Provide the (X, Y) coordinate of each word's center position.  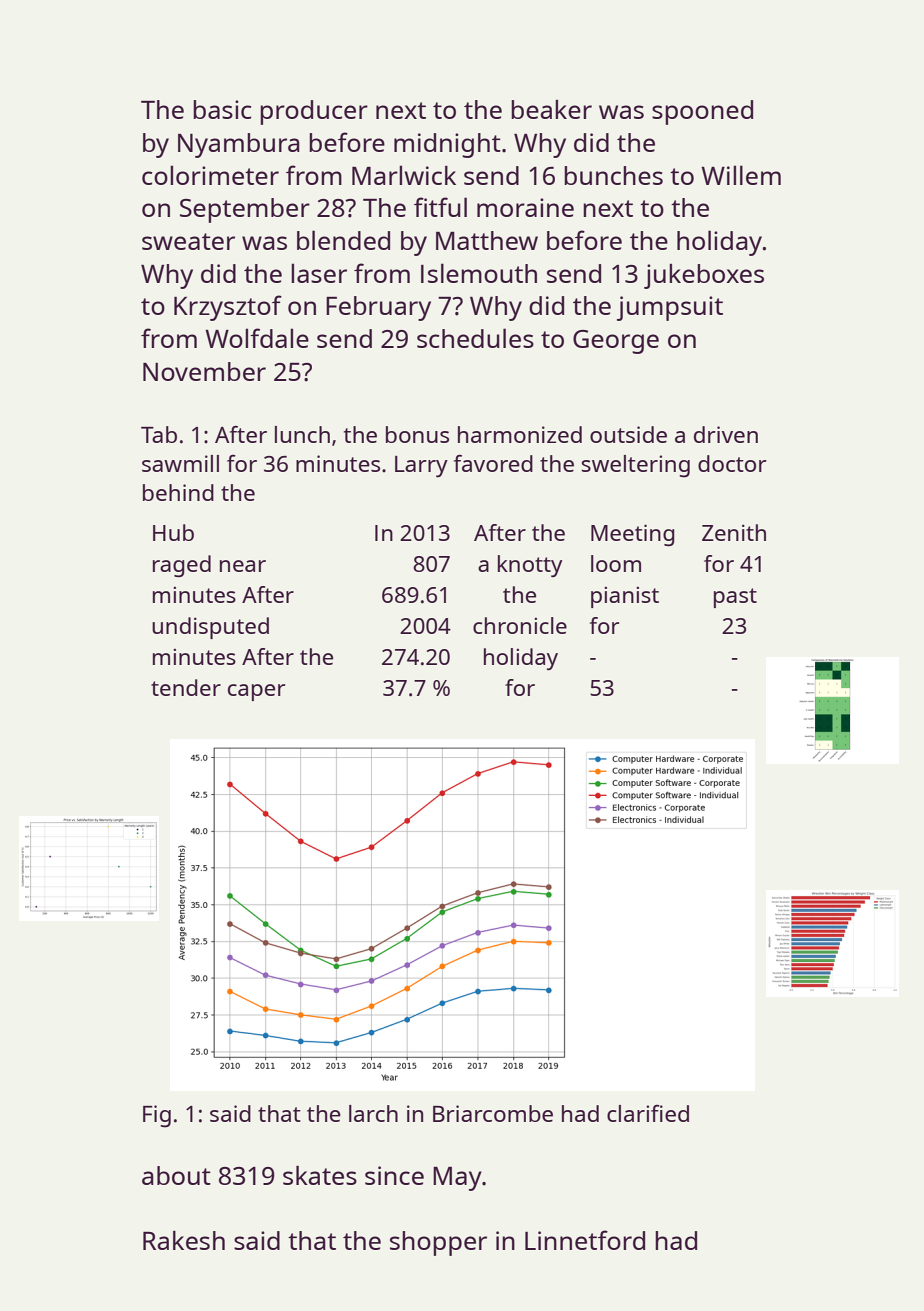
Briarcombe (493, 1113)
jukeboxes (704, 276)
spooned (702, 112)
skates (320, 1175)
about (176, 1175)
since (394, 1175)
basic (222, 109)
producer (314, 112)
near (243, 566)
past (735, 598)
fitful (440, 207)
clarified (648, 1113)
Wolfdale (257, 338)
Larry (421, 467)
